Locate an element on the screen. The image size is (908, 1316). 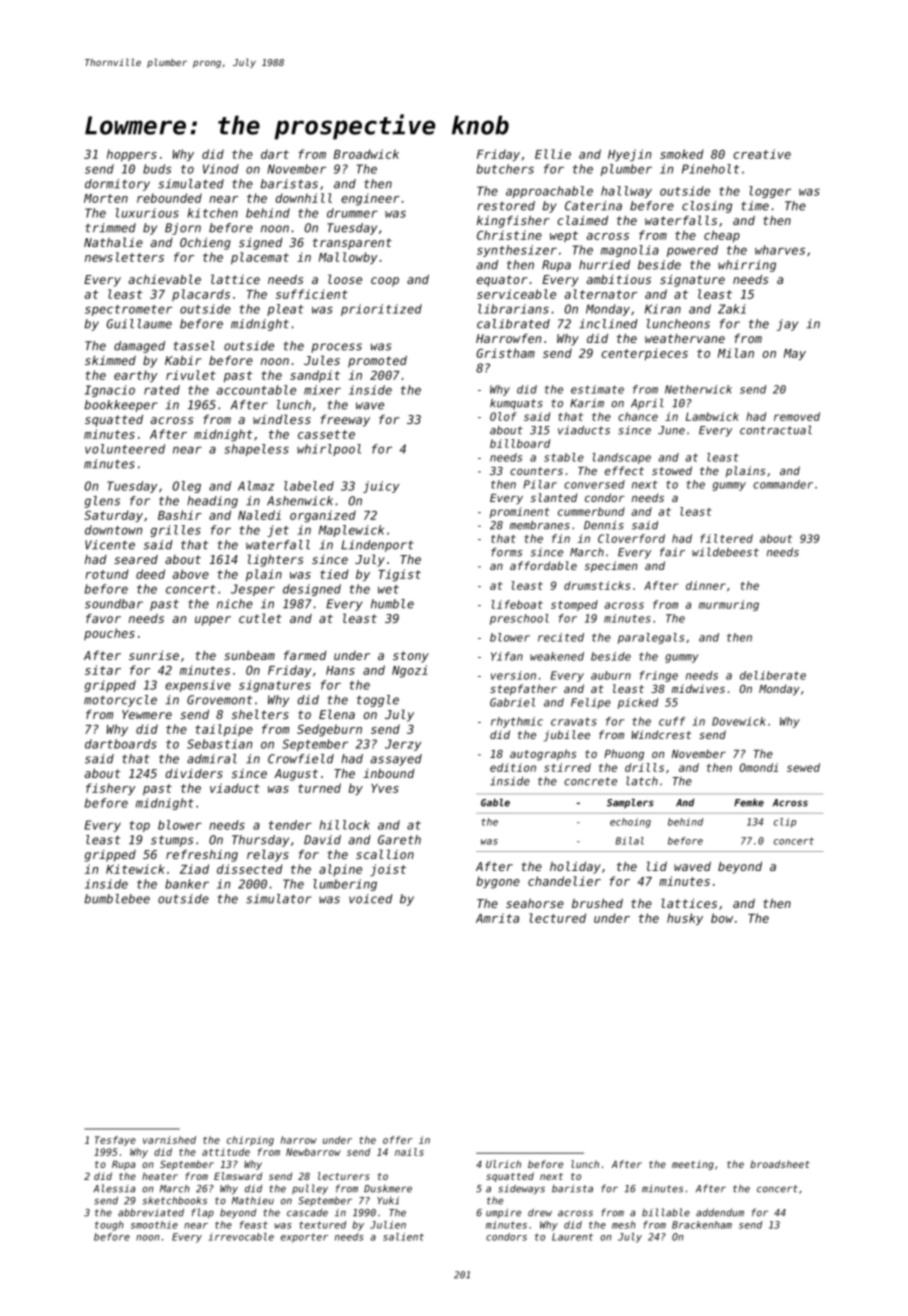
Vinod is located at coordinates (221, 169).
